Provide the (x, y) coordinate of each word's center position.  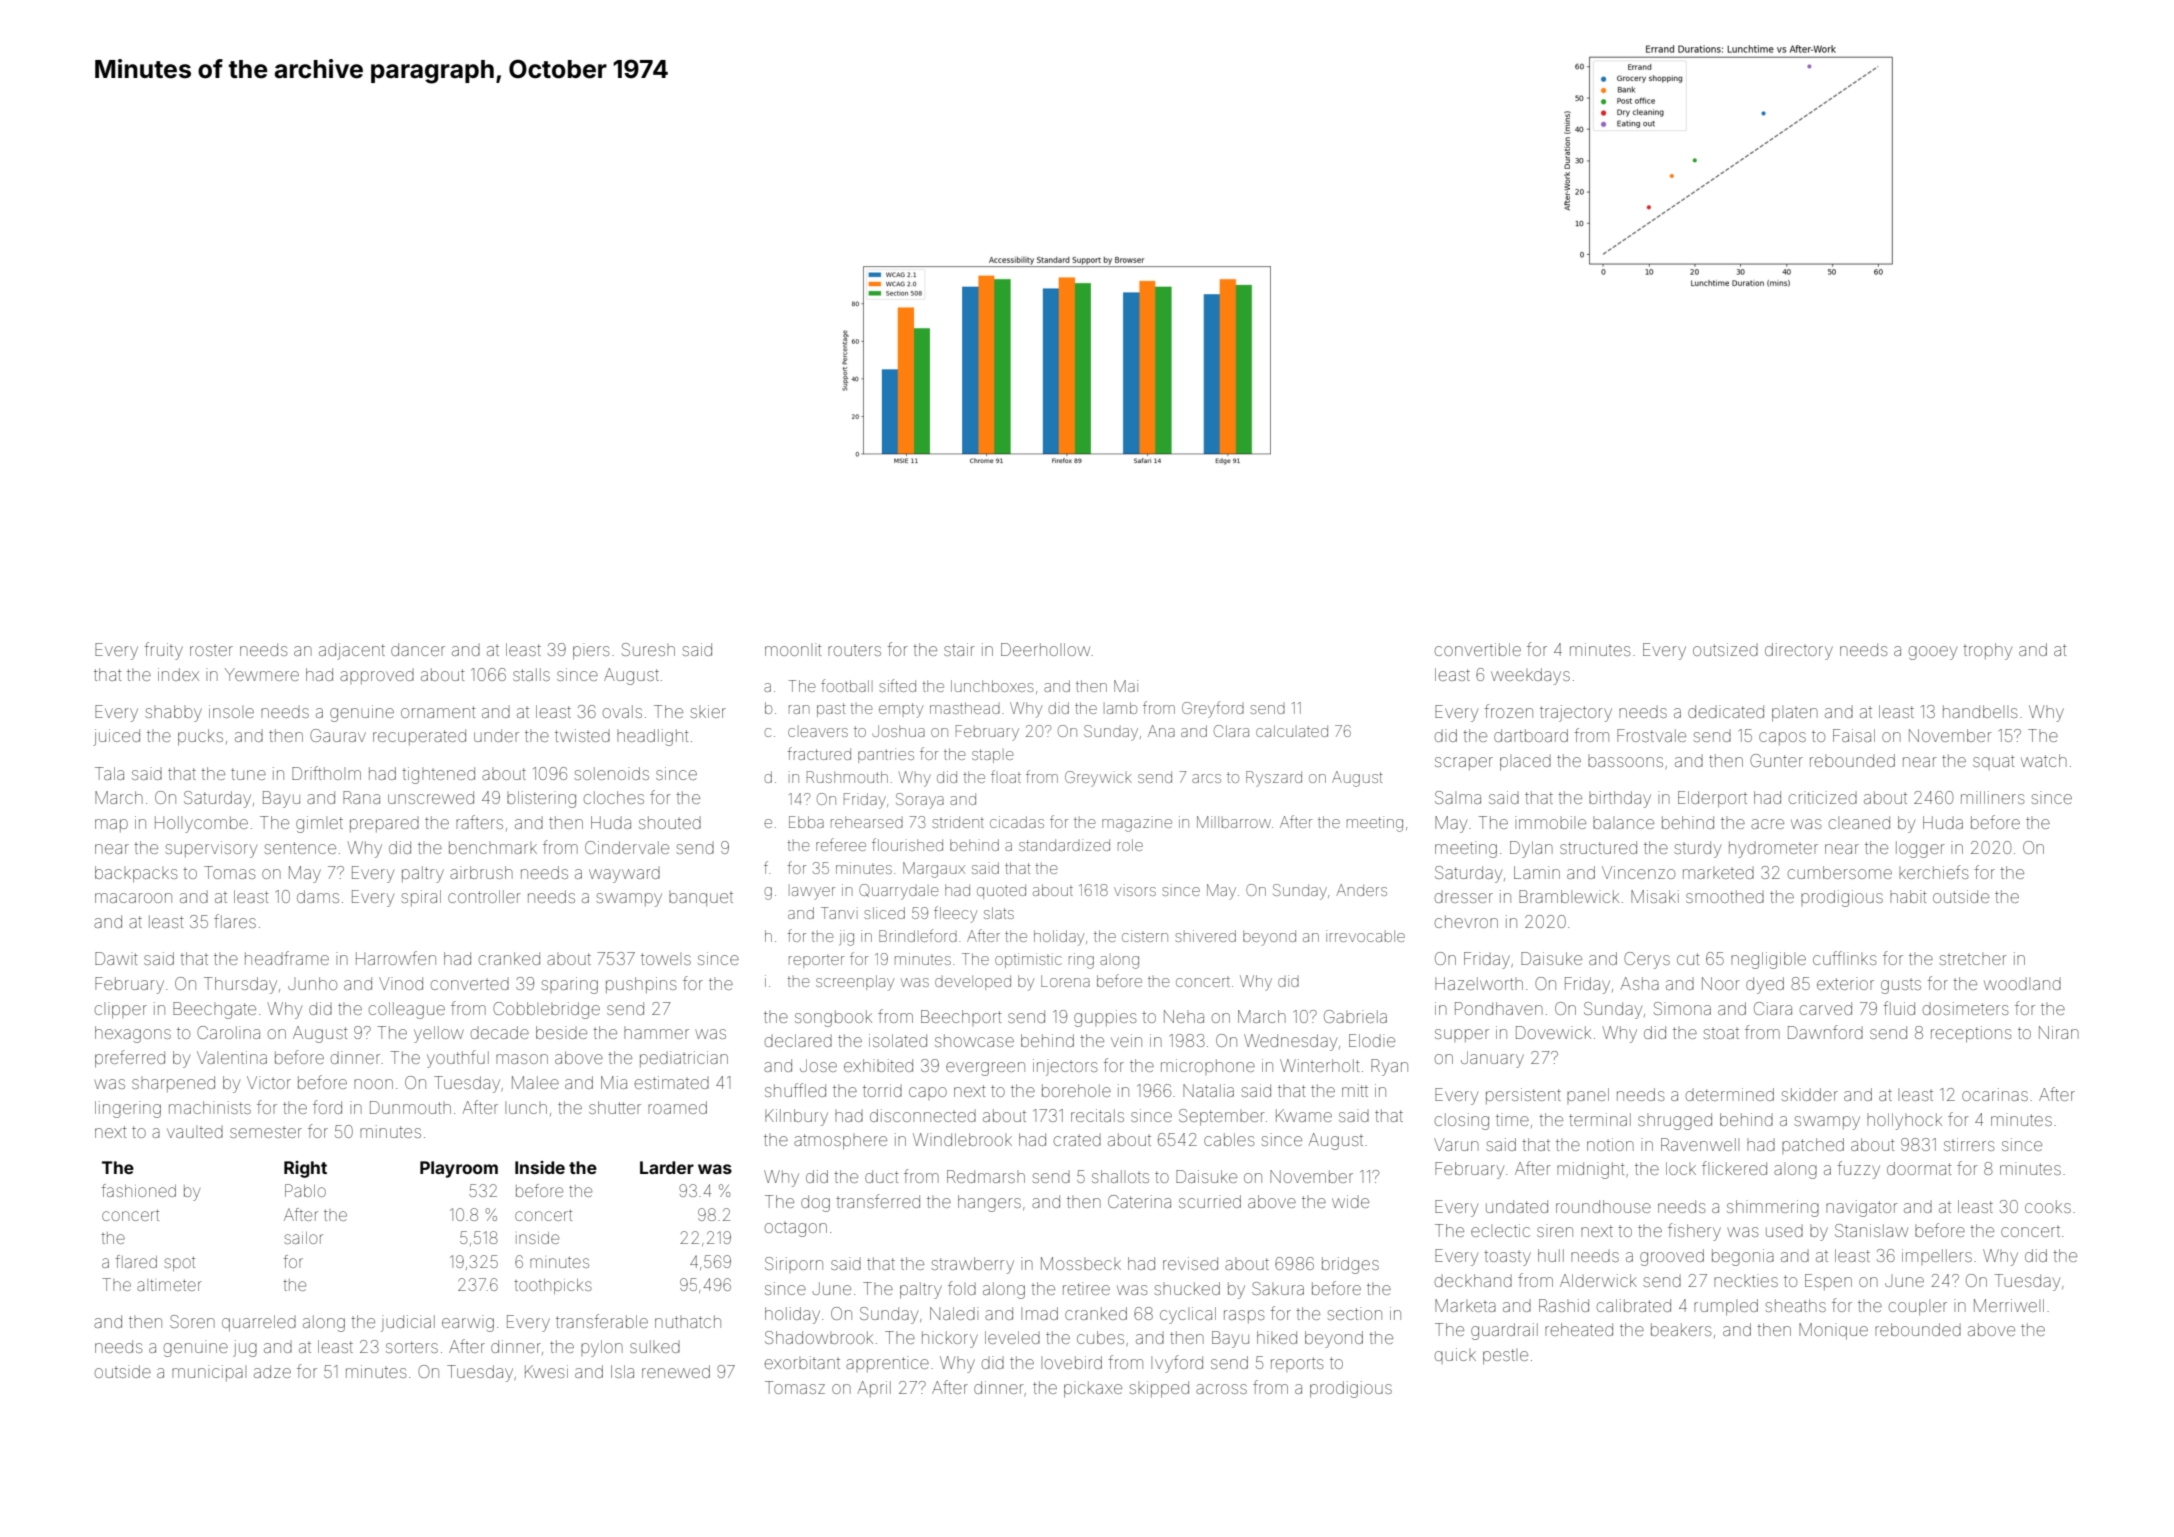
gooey (1933, 653)
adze (272, 1371)
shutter (615, 1107)
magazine (1137, 824)
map (111, 825)
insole (231, 711)
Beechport (961, 1018)
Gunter (1776, 760)
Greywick (1098, 779)
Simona (1682, 1008)
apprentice (887, 1364)
